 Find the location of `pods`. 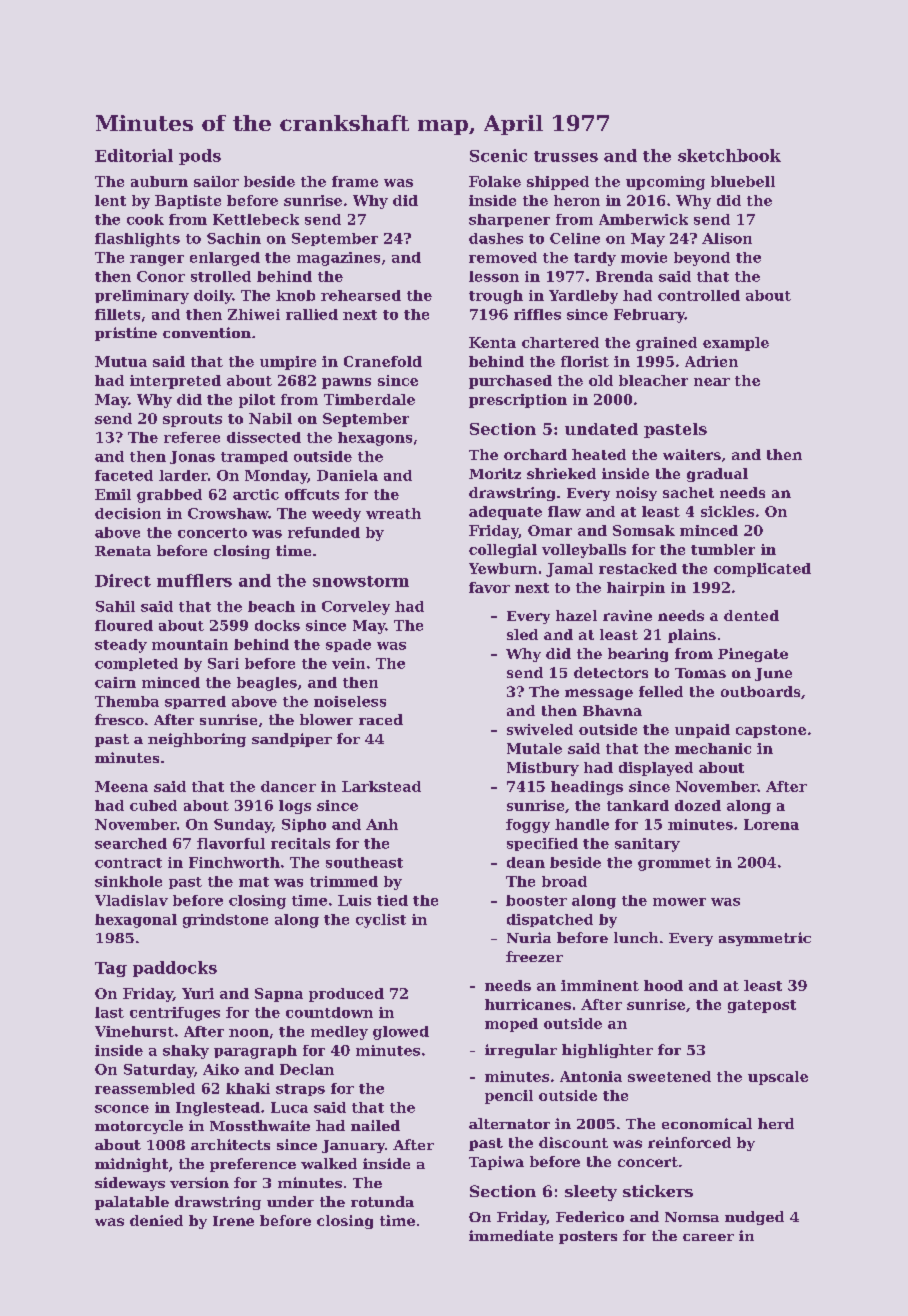

pods is located at coordinates (200, 157).
